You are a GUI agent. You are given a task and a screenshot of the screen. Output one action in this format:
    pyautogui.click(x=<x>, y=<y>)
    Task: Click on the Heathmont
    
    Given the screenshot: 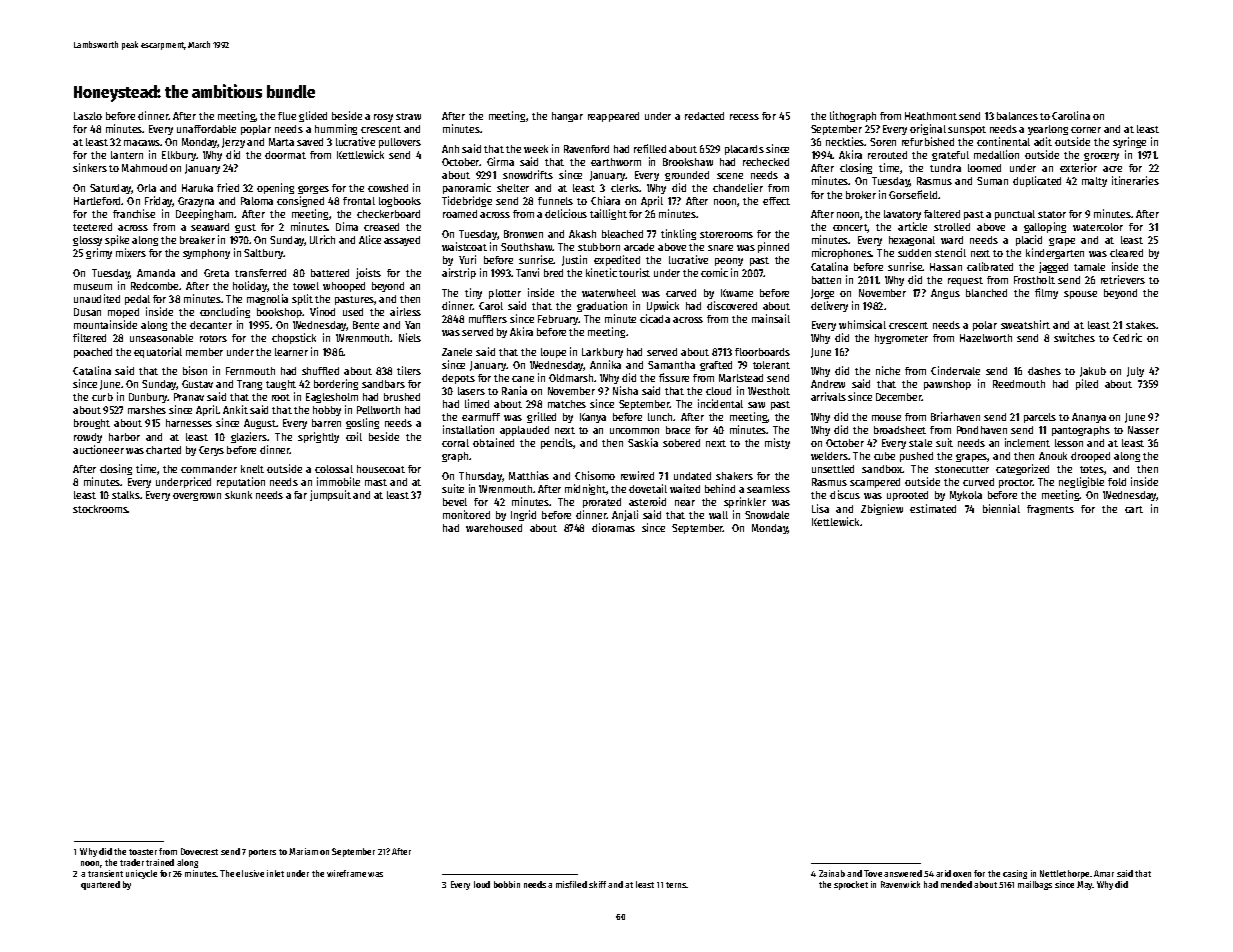 What is the action you would take?
    pyautogui.click(x=931, y=116)
